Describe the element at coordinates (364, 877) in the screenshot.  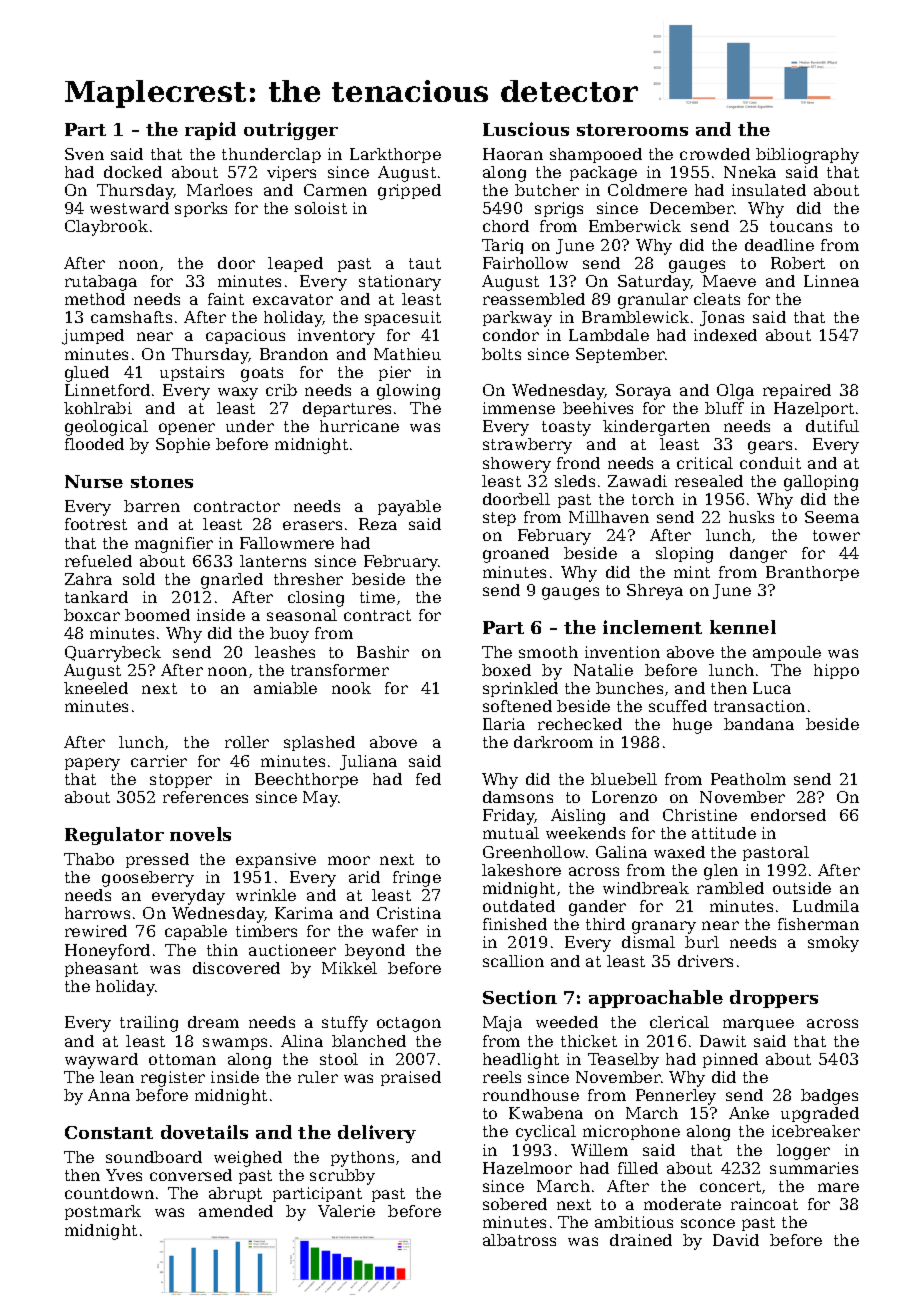
I see `arid` at that location.
